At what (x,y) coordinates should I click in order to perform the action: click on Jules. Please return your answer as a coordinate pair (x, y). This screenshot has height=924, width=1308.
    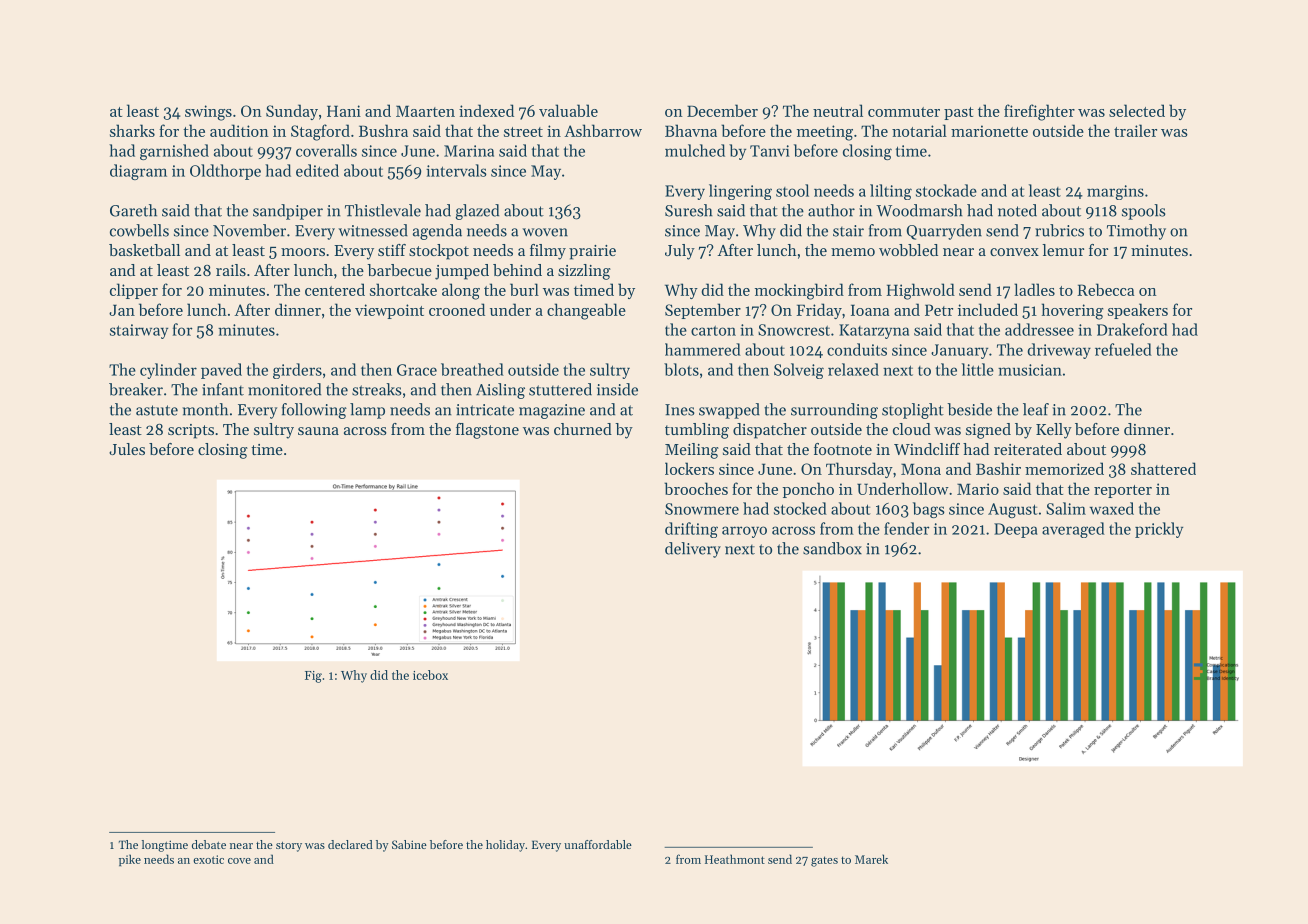
    Looking at the image, I should click on (127, 449).
